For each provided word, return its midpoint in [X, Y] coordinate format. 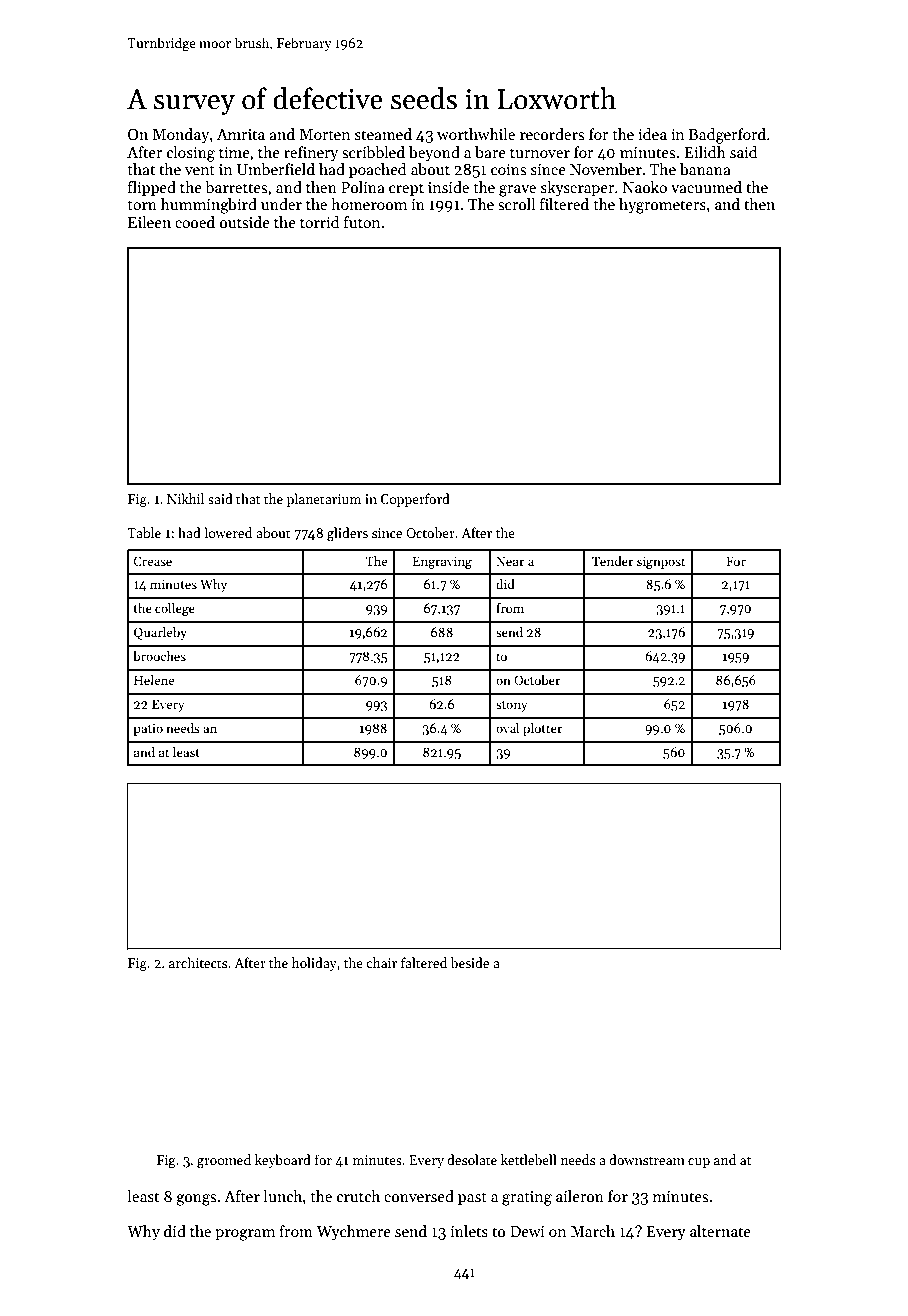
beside [469, 962]
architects [198, 962]
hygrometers [662, 206]
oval [507, 728]
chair [381, 962]
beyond [434, 153]
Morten [325, 134]
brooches [159, 656]
